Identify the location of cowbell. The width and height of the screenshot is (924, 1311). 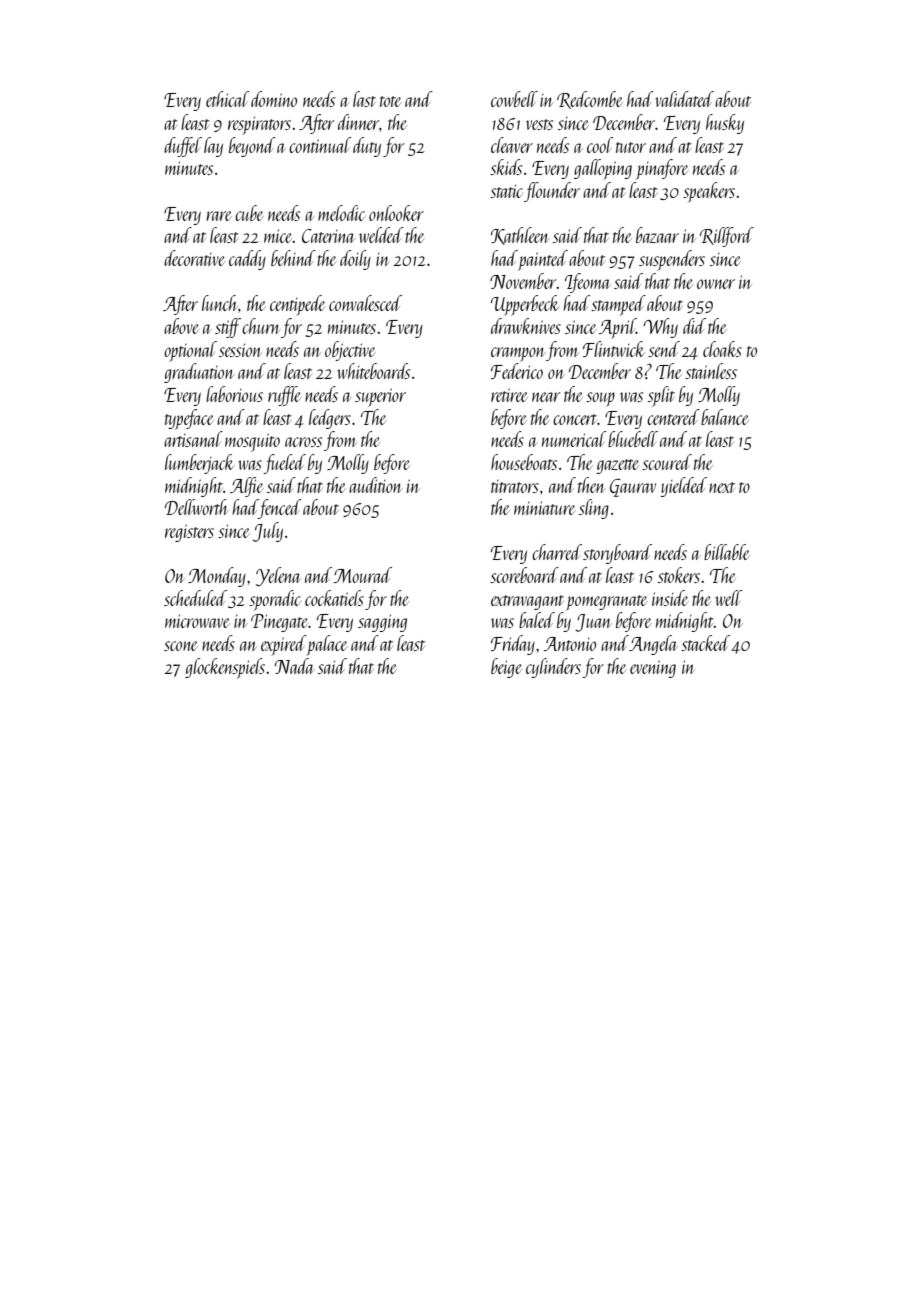
(514, 99).
